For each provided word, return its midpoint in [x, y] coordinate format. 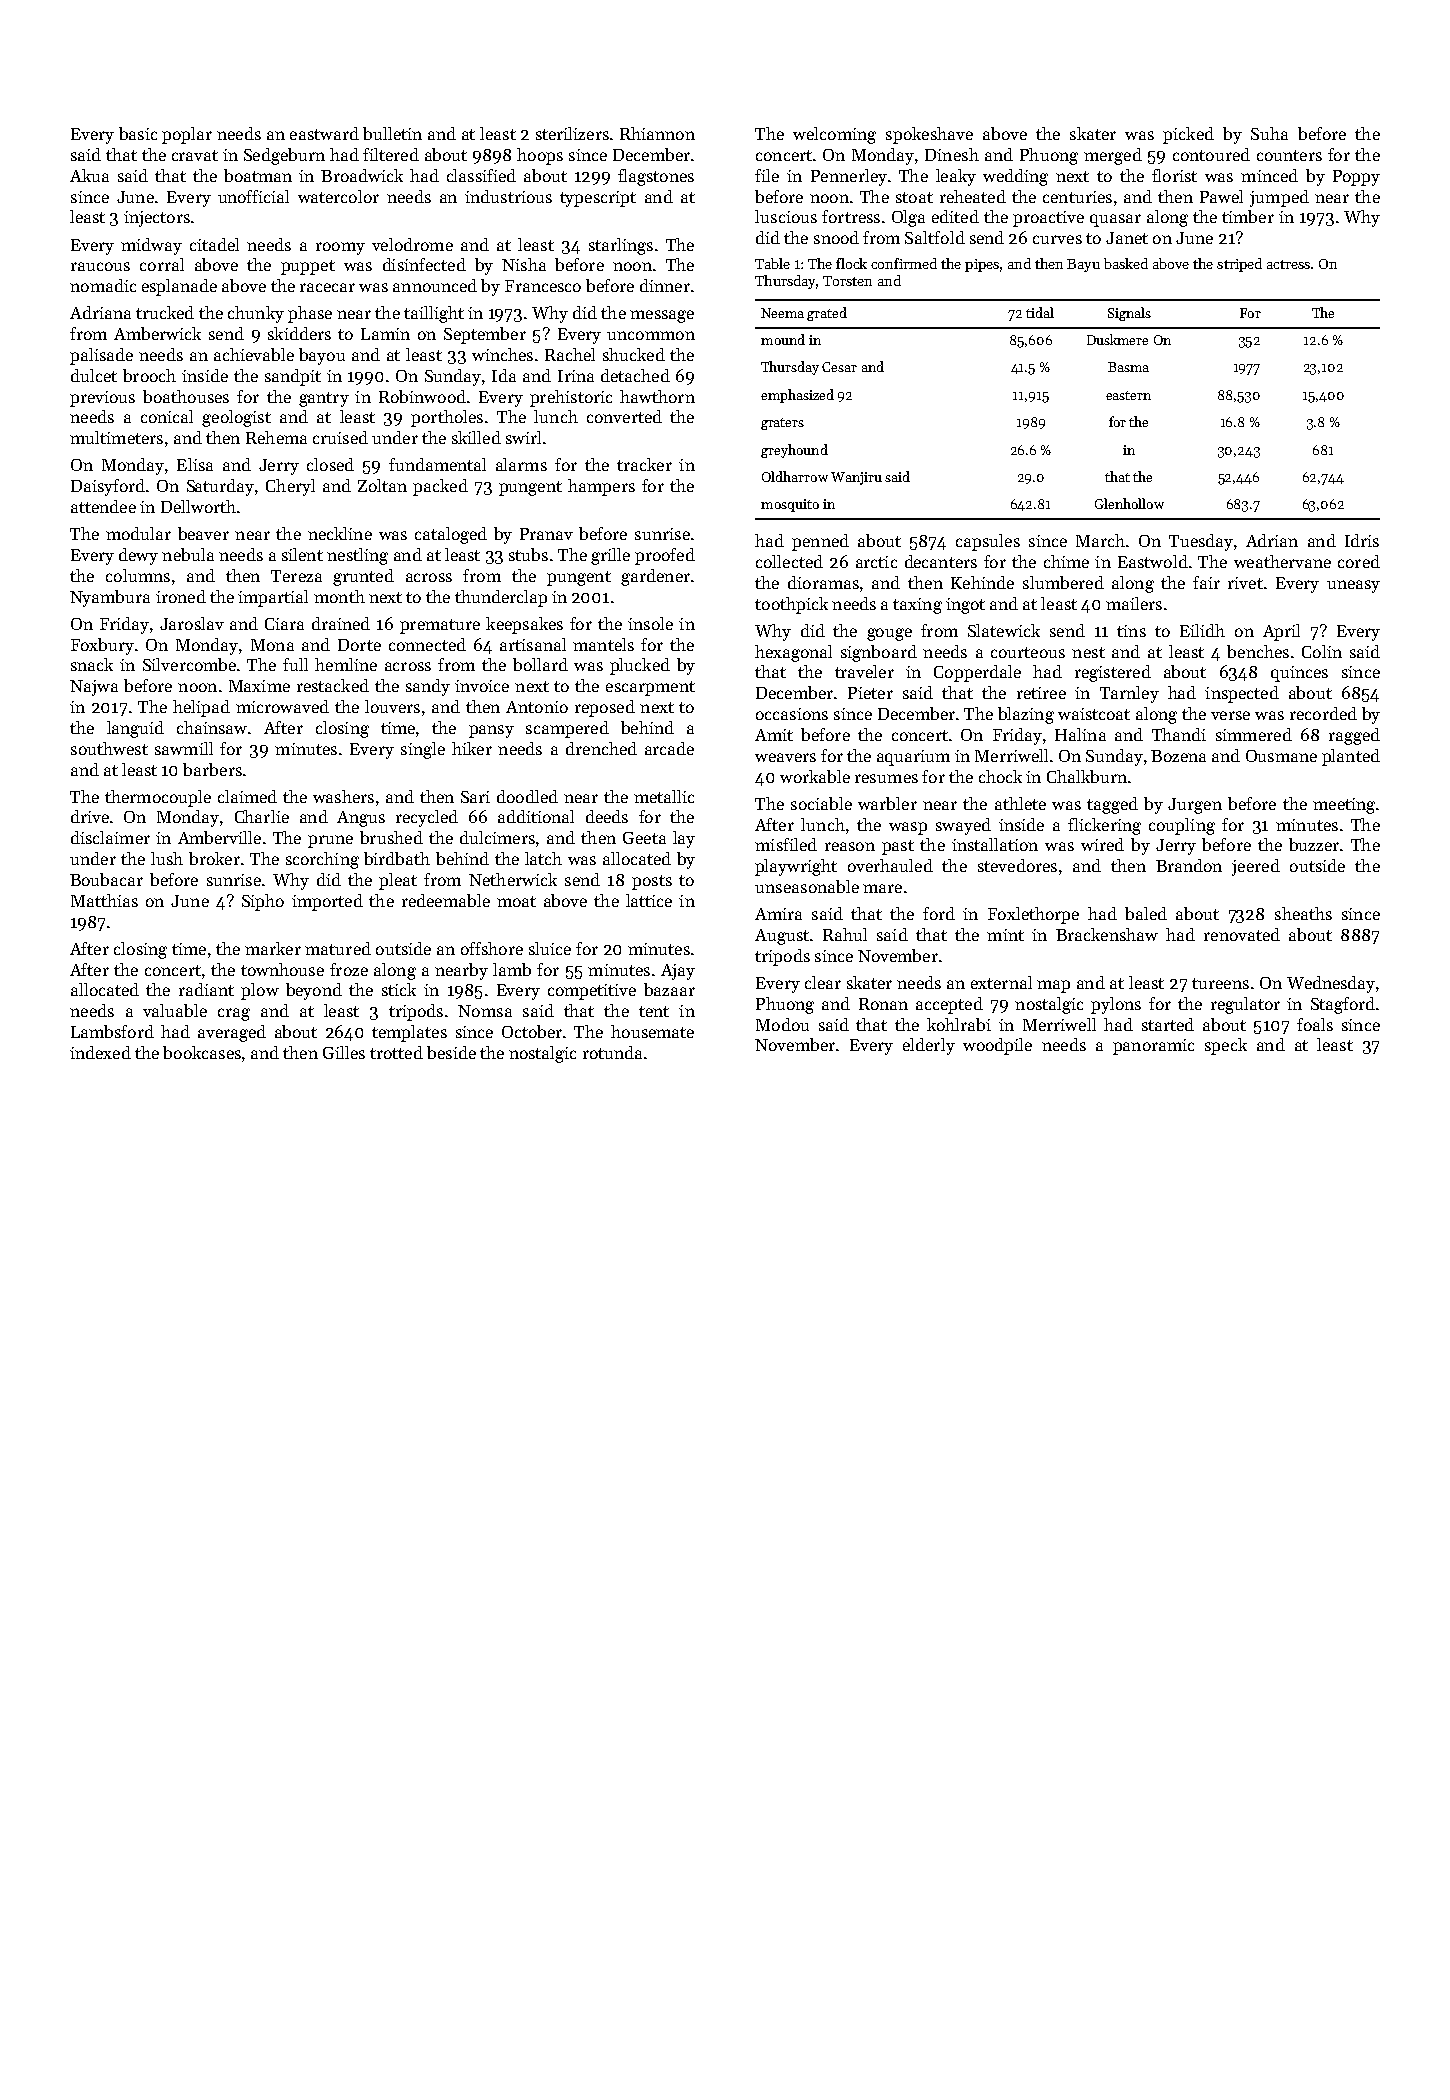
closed [330, 464]
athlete [1020, 803]
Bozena [1178, 756]
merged [1113, 156]
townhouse [282, 969]
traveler [864, 671]
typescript [598, 199]
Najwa [94, 688]
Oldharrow [795, 476]
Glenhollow [1129, 503]
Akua [89, 175]
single [423, 750]
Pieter [870, 693]
